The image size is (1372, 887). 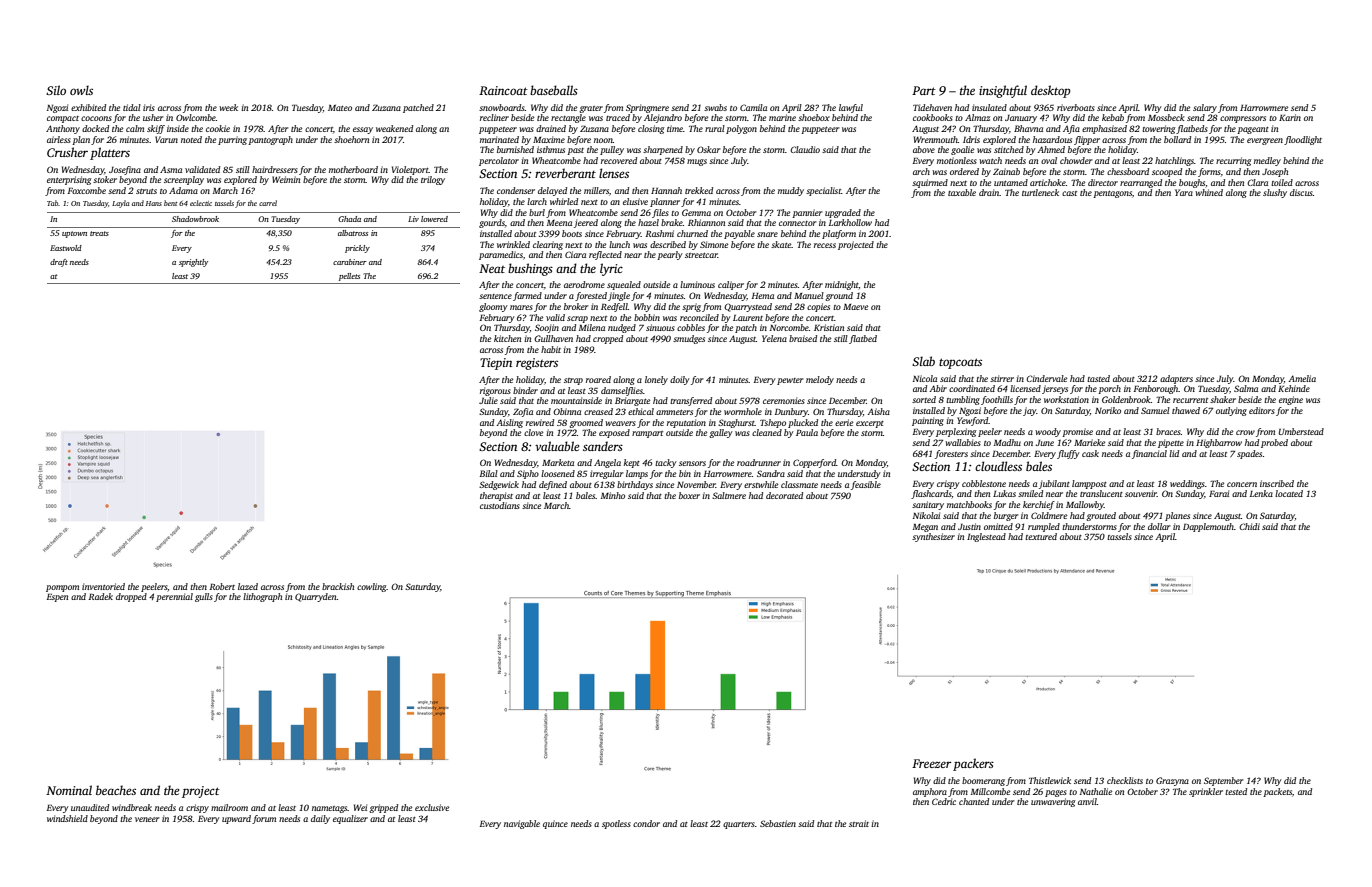 I want to click on Quarryden, so click(x=316, y=597).
